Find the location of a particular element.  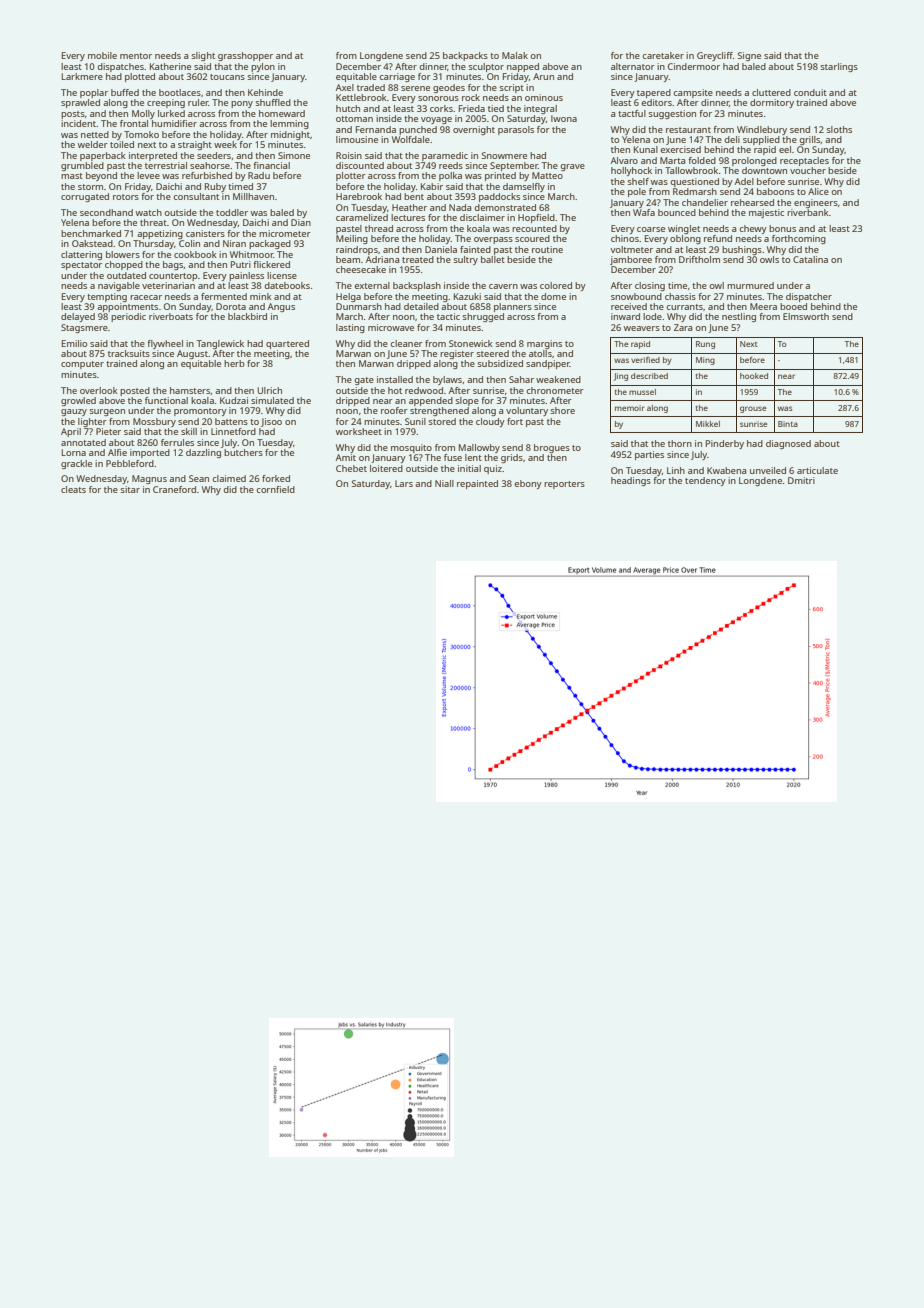

dispatcher is located at coordinates (809, 297).
